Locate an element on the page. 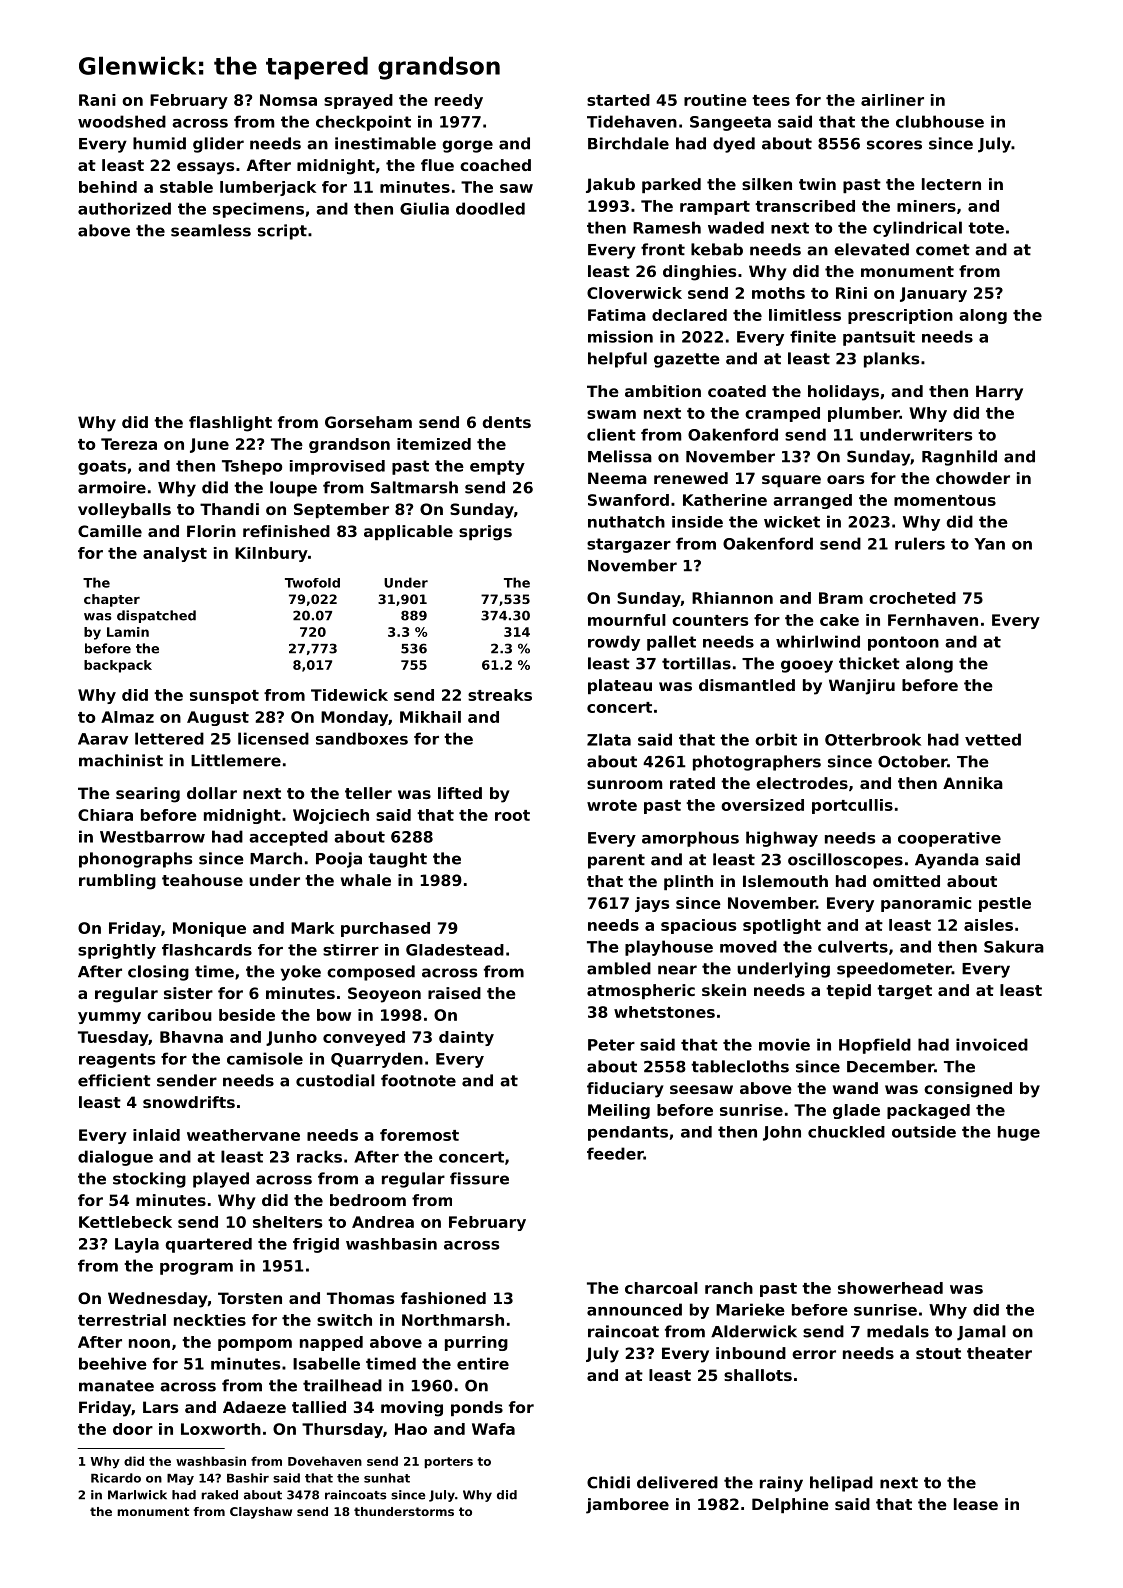 The width and height of the page is (1123, 1588). sunhat is located at coordinates (387, 1478).
